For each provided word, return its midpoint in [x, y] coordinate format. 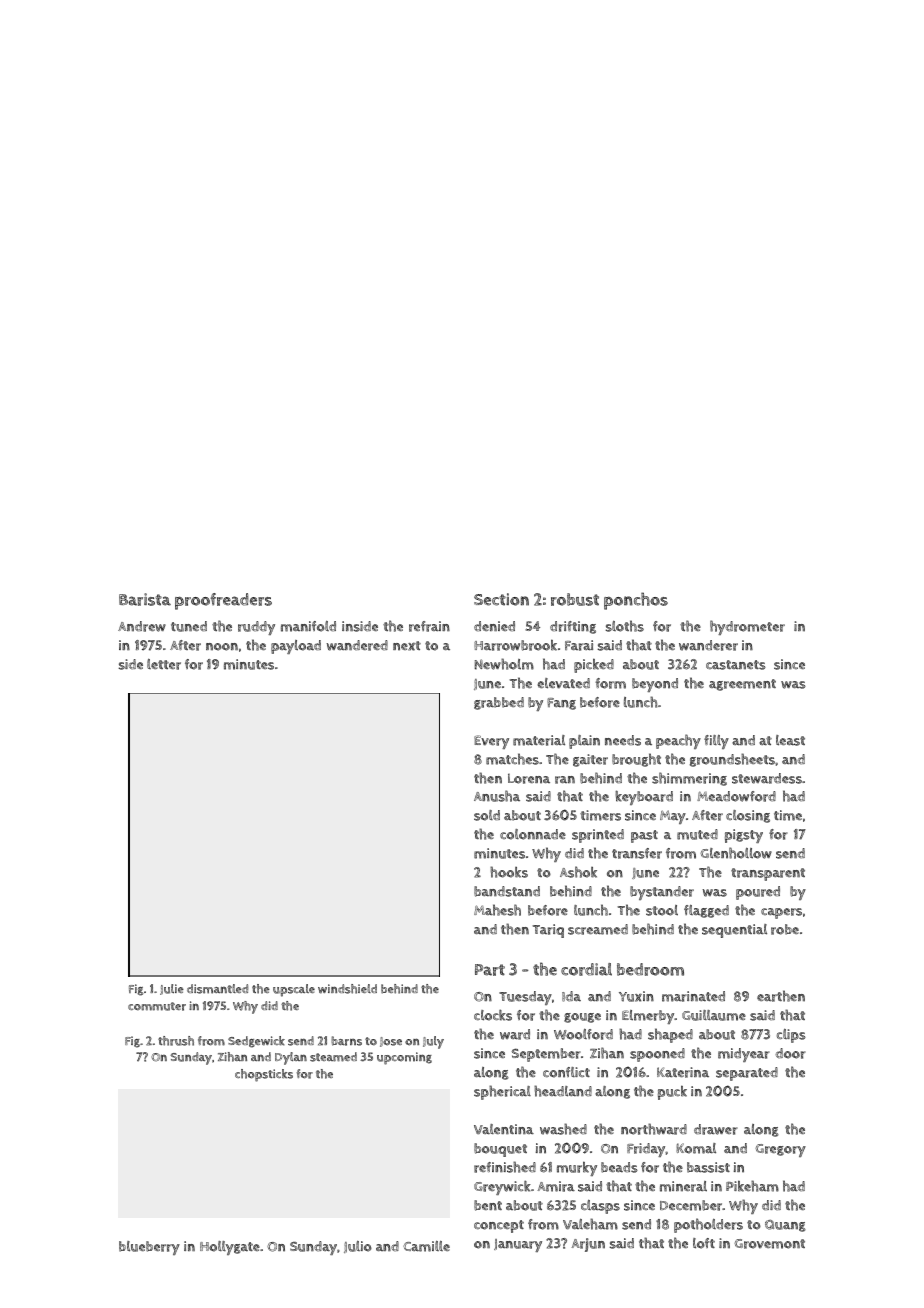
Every [491, 742]
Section [501, 599]
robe [785, 929]
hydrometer [747, 627]
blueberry [149, 1248]
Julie [172, 989]
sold [487, 815]
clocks [493, 1015]
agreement [742, 685]
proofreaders [223, 601]
